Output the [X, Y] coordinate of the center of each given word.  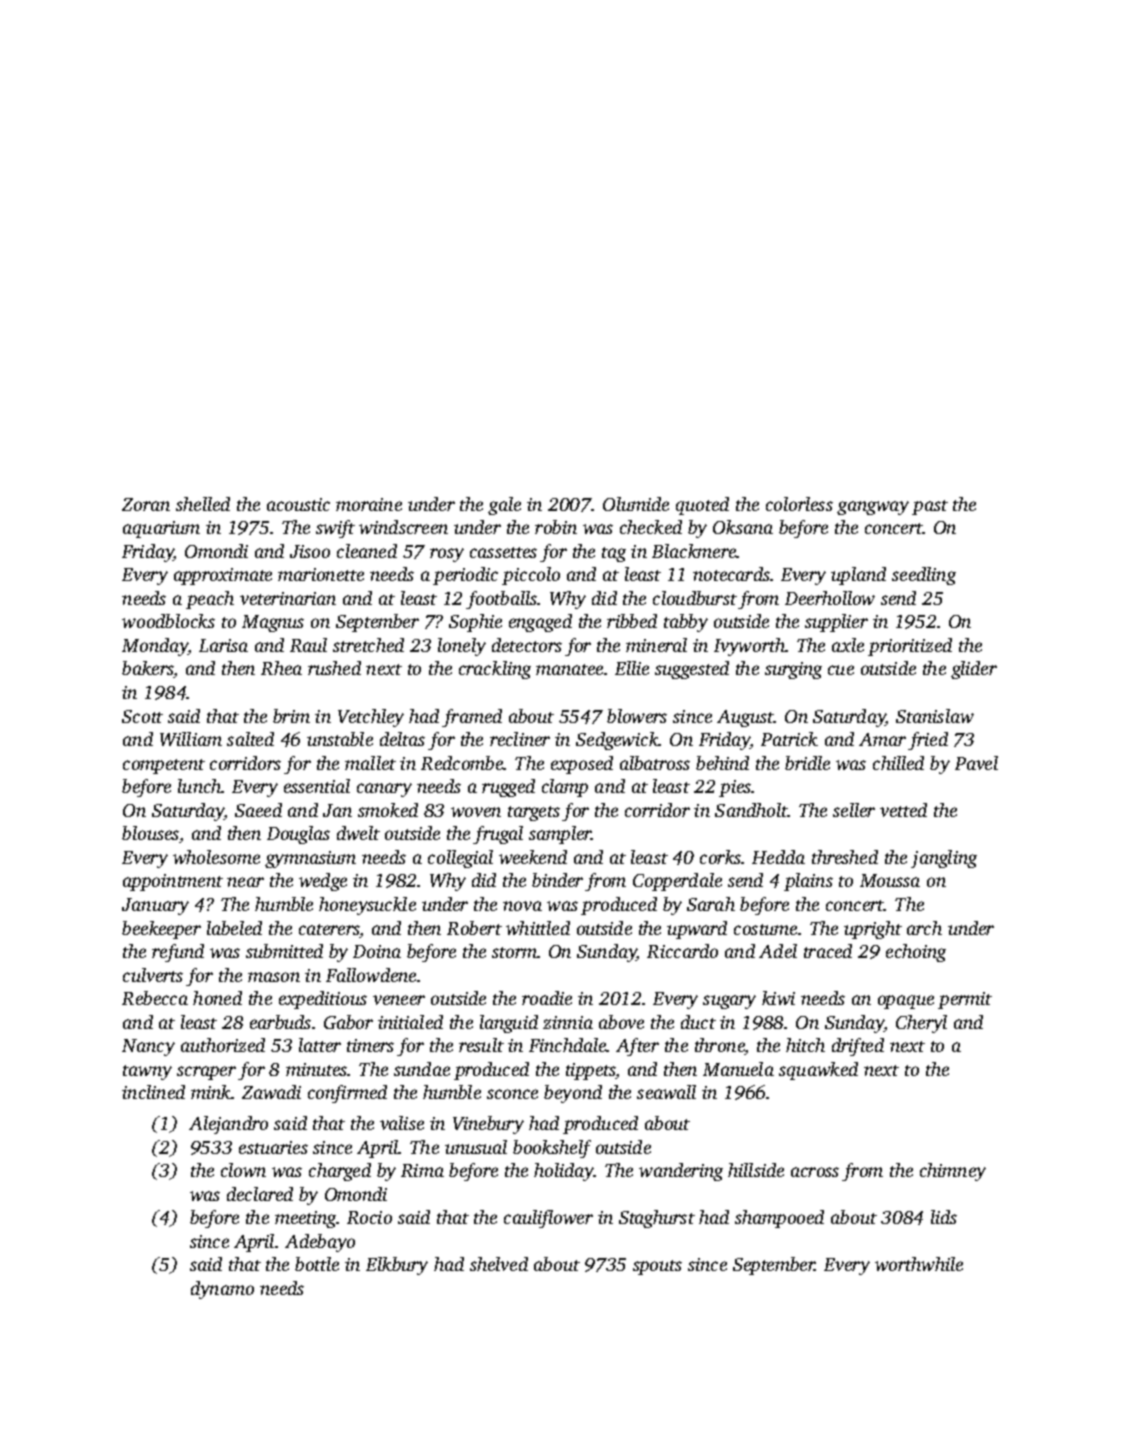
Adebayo [320, 1243]
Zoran [146, 504]
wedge [323, 882]
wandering [681, 1172]
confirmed [347, 1094]
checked [651, 527]
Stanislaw [935, 716]
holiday [564, 1172]
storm [514, 952]
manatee [569, 669]
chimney [953, 1172]
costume [765, 929]
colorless [799, 504]
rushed [334, 668]
